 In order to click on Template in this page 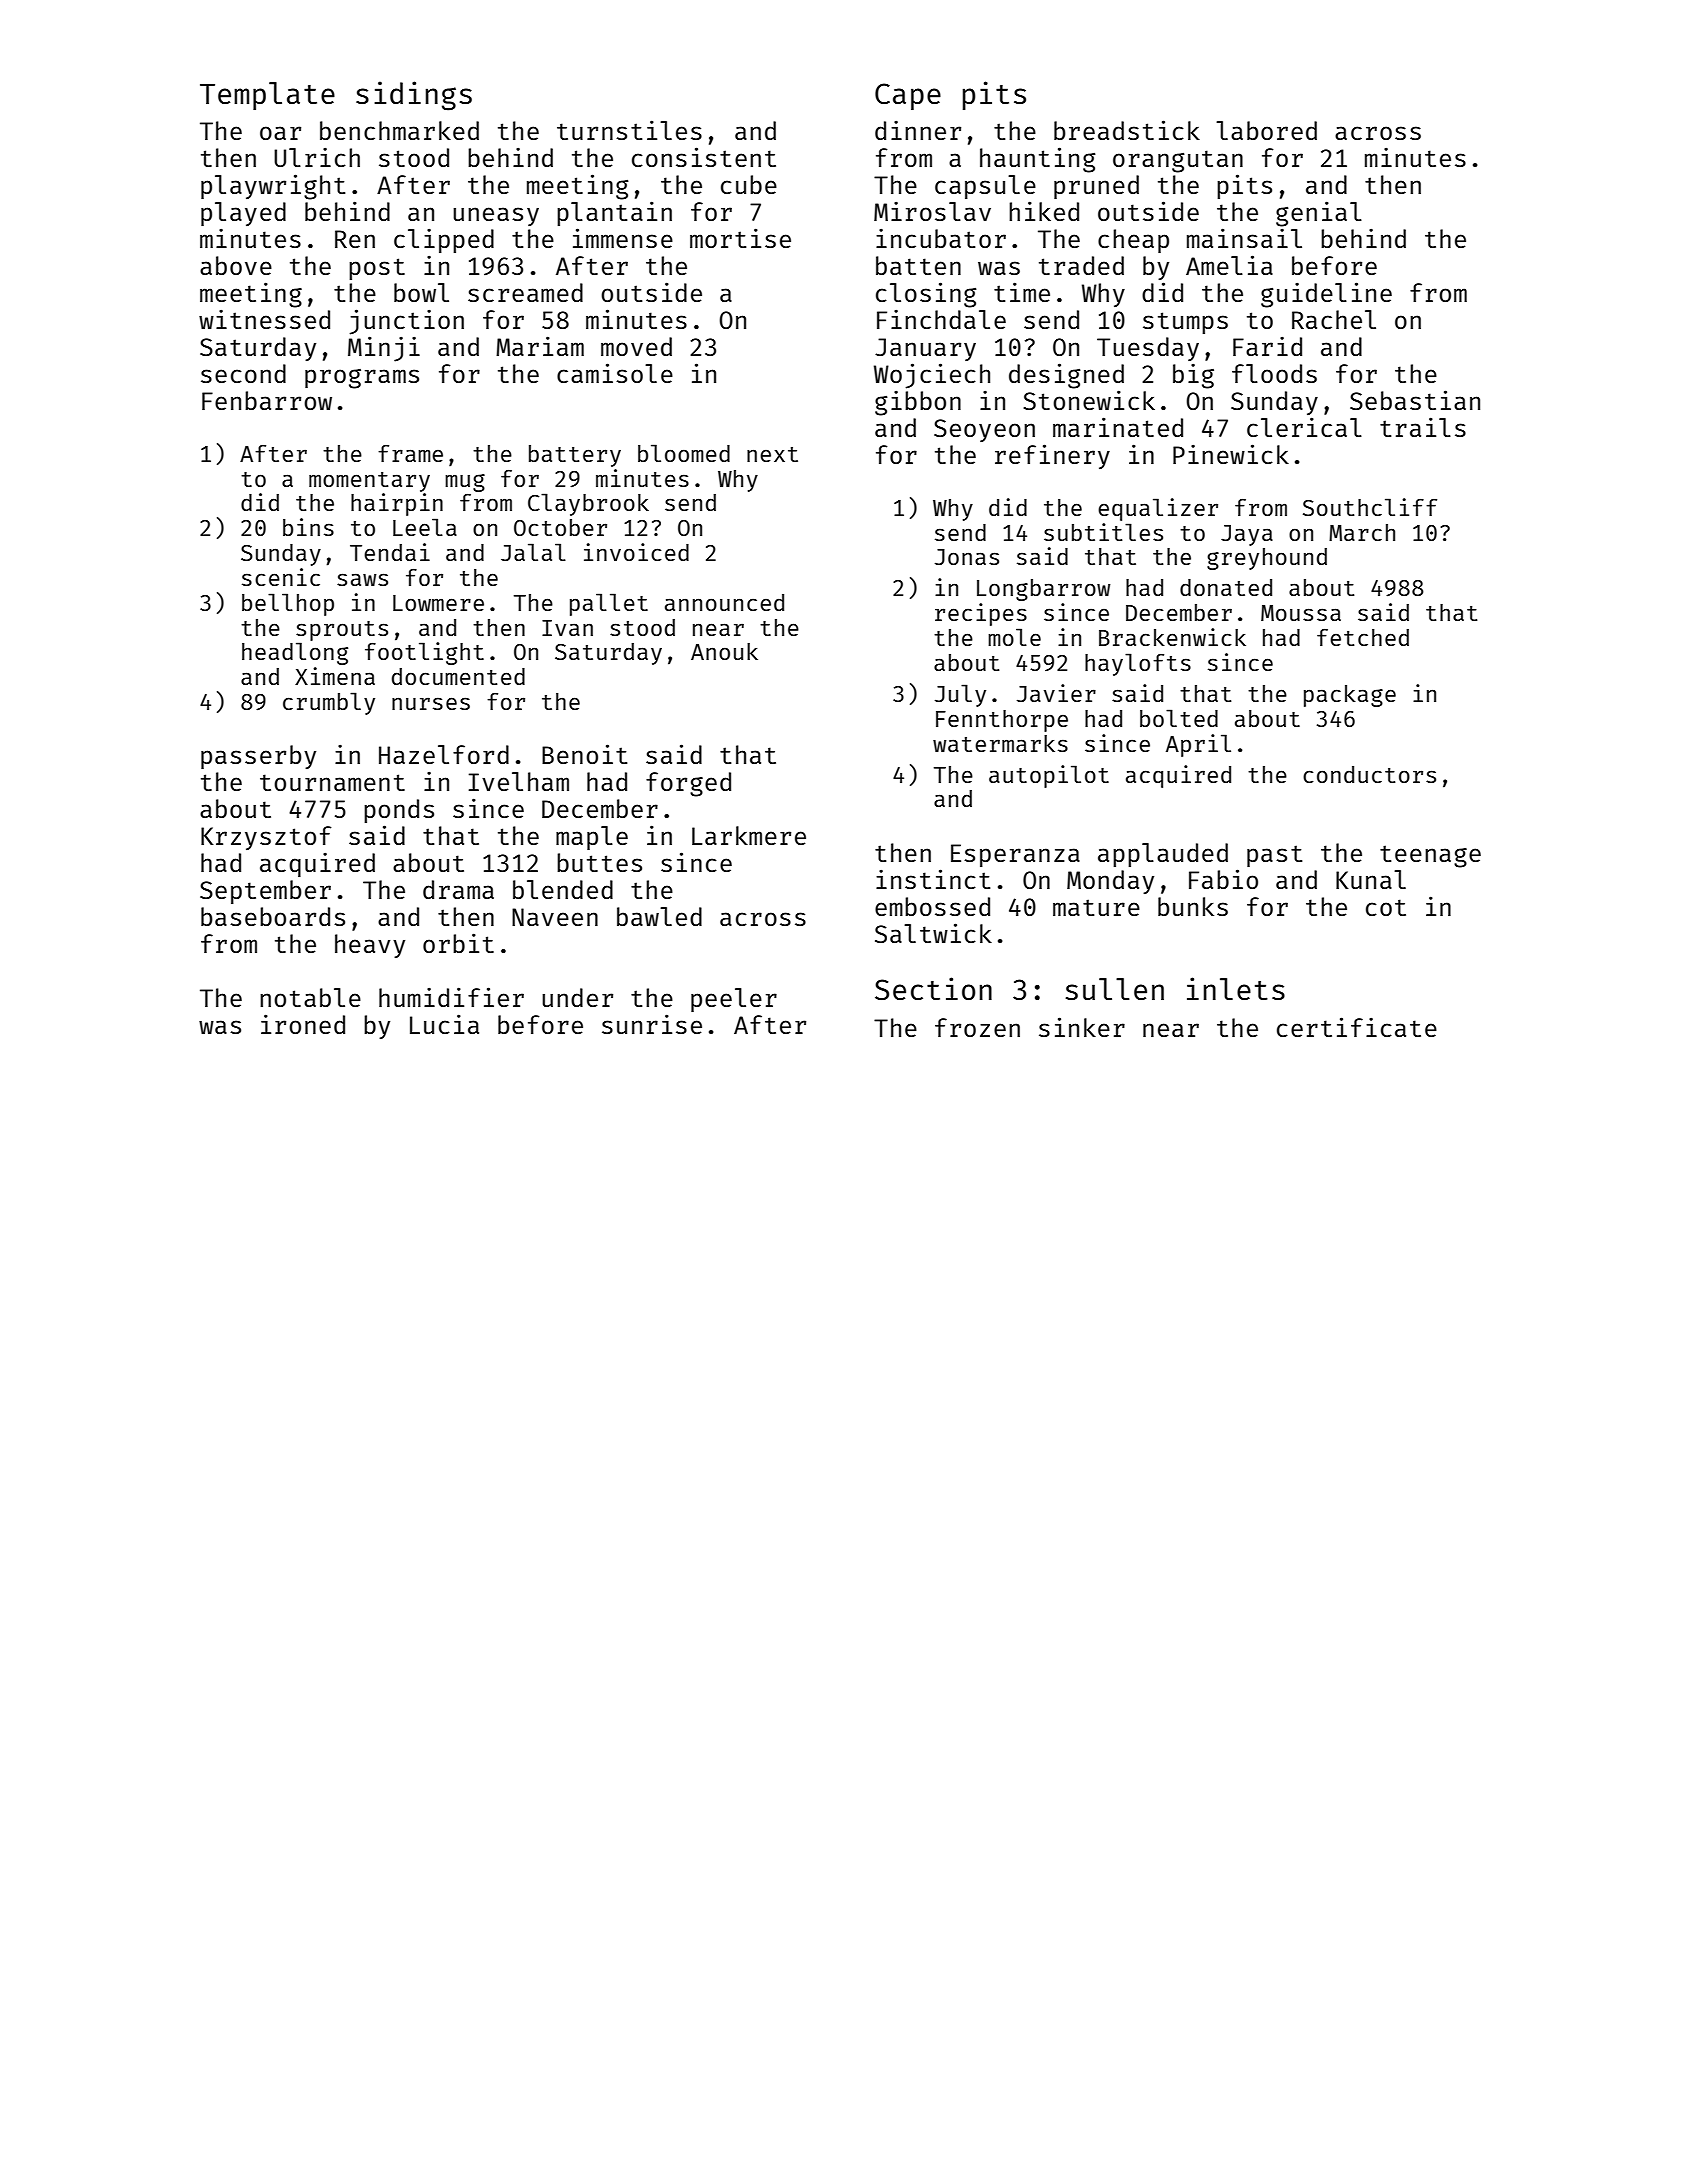, I will do `click(267, 96)`.
